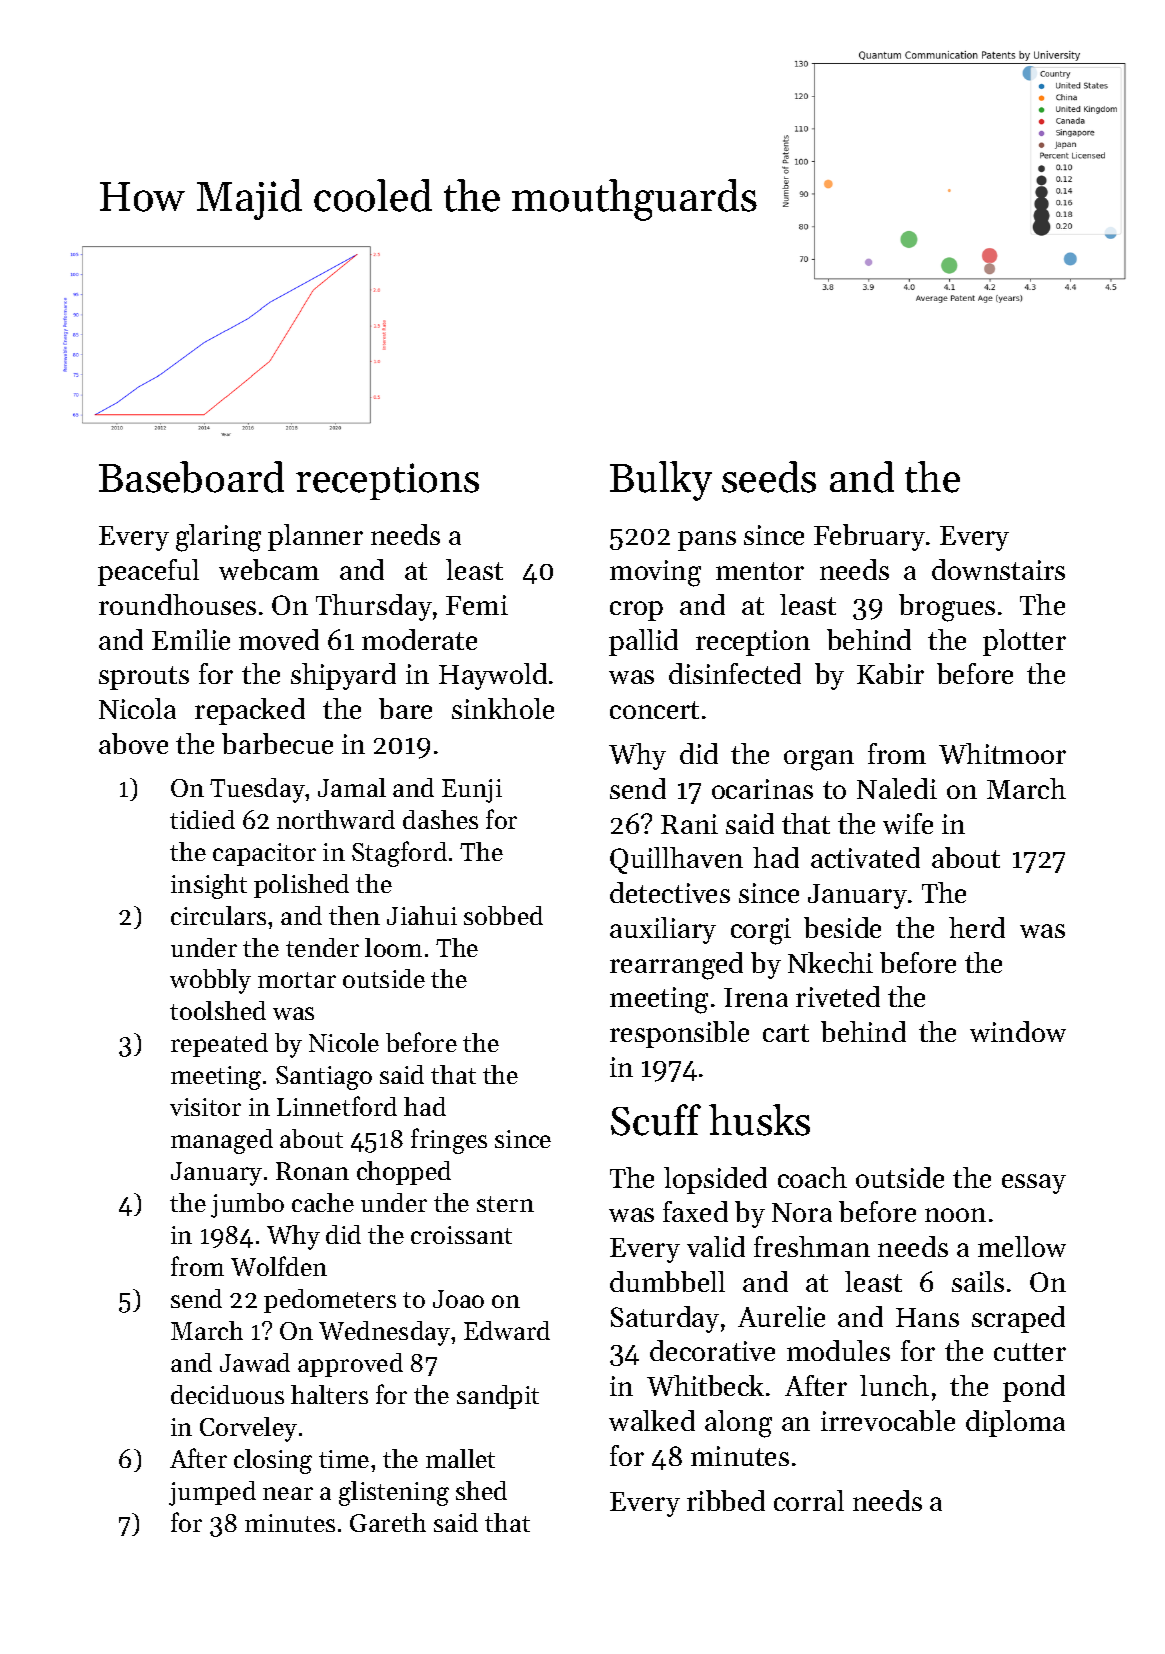 This page has width=1165, height=1654. Describe the element at coordinates (830, 962) in the page. I see `Nkechi` at that location.
